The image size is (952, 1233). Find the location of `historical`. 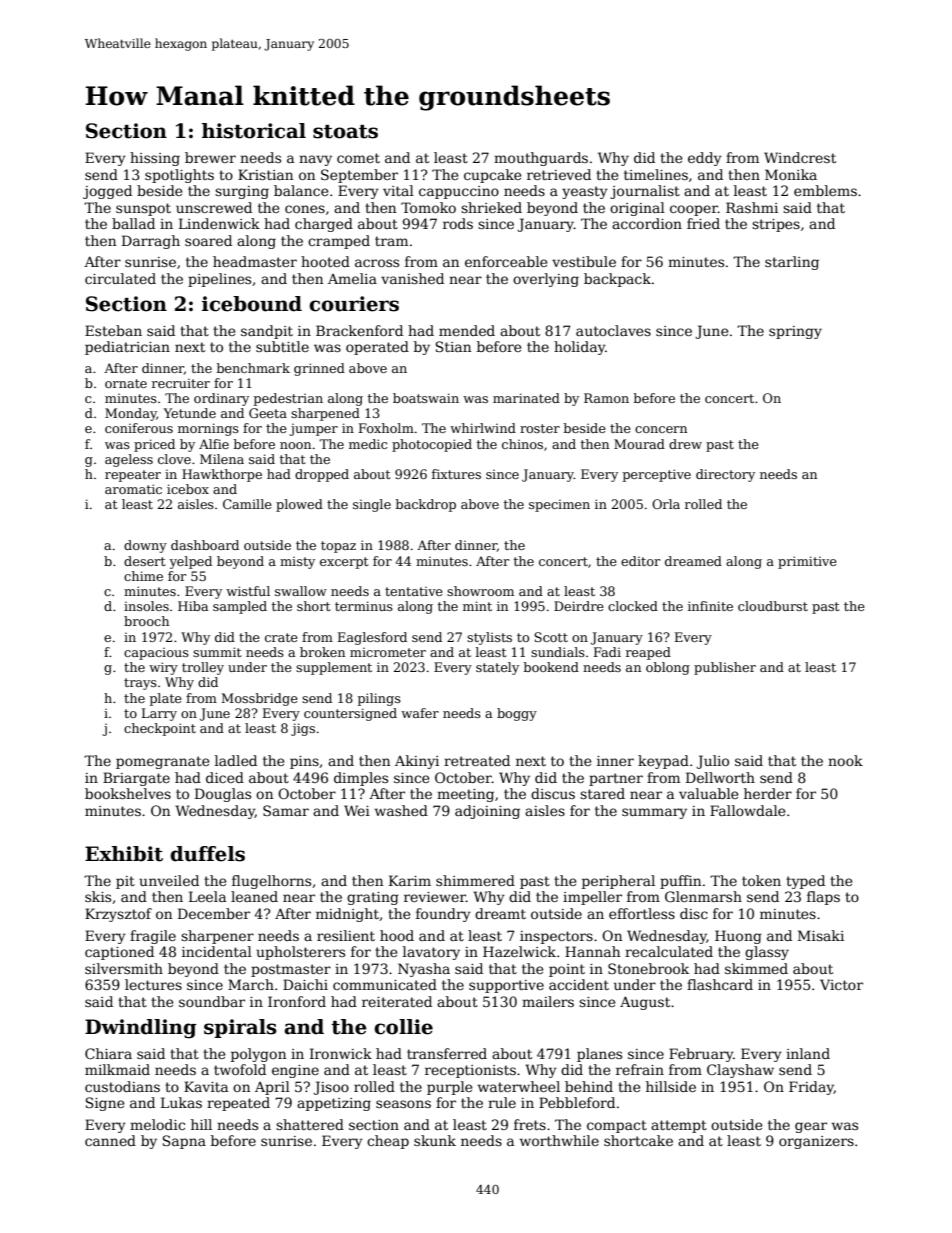

historical is located at coordinates (254, 131).
